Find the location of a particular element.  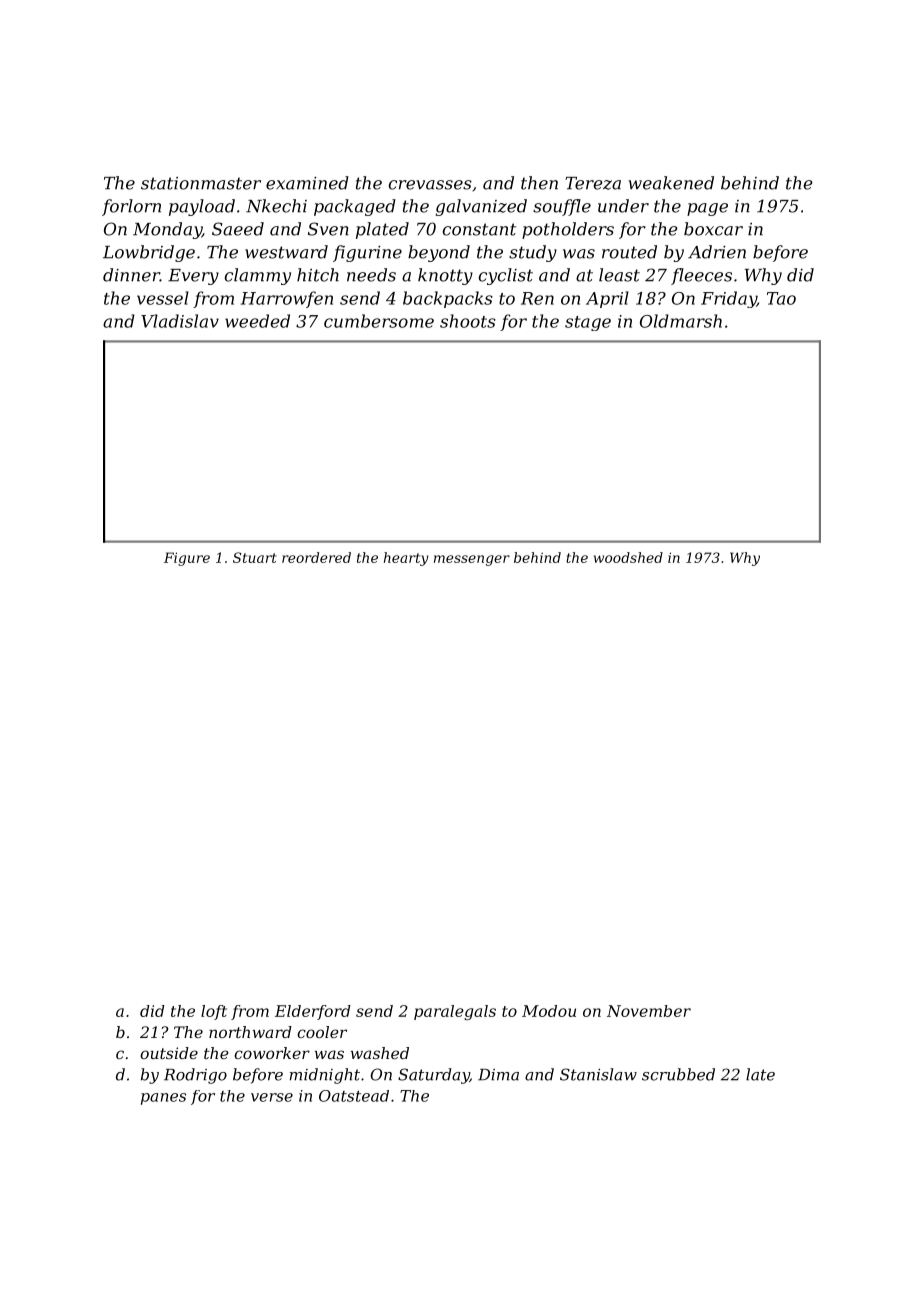

paralegals is located at coordinates (455, 1012).
